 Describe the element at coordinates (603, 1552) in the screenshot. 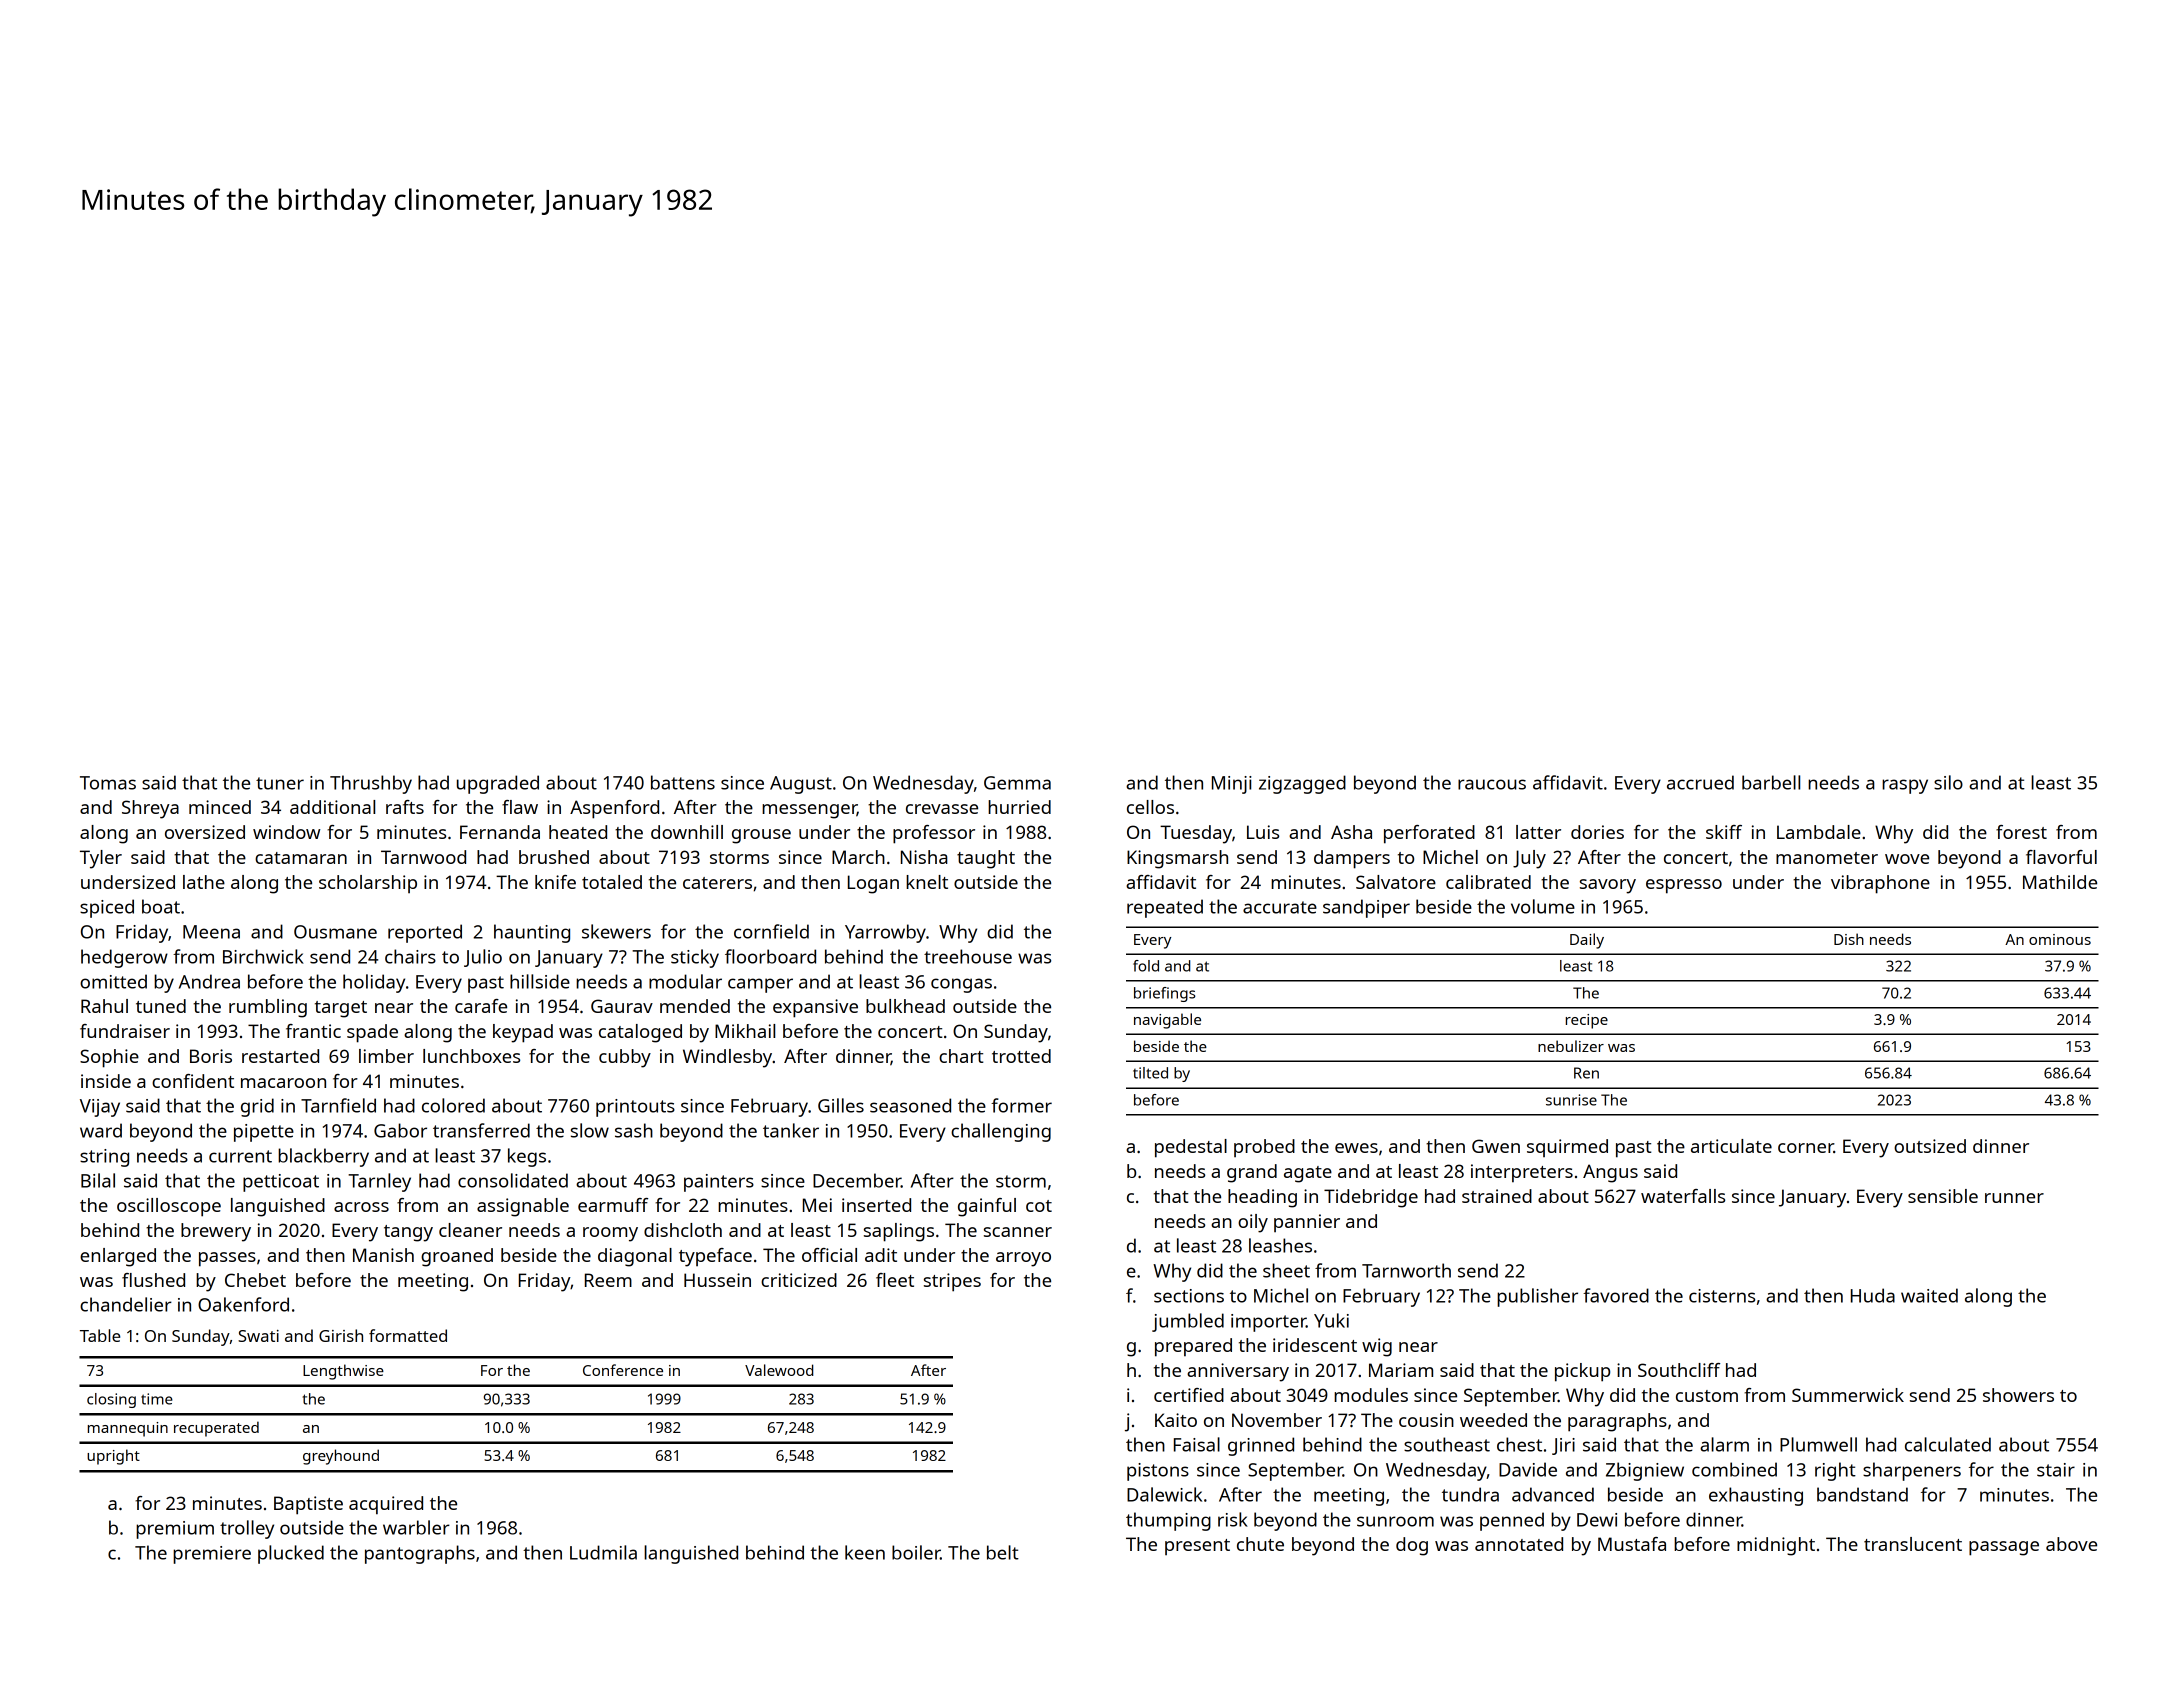

I see `Ludmila` at that location.
